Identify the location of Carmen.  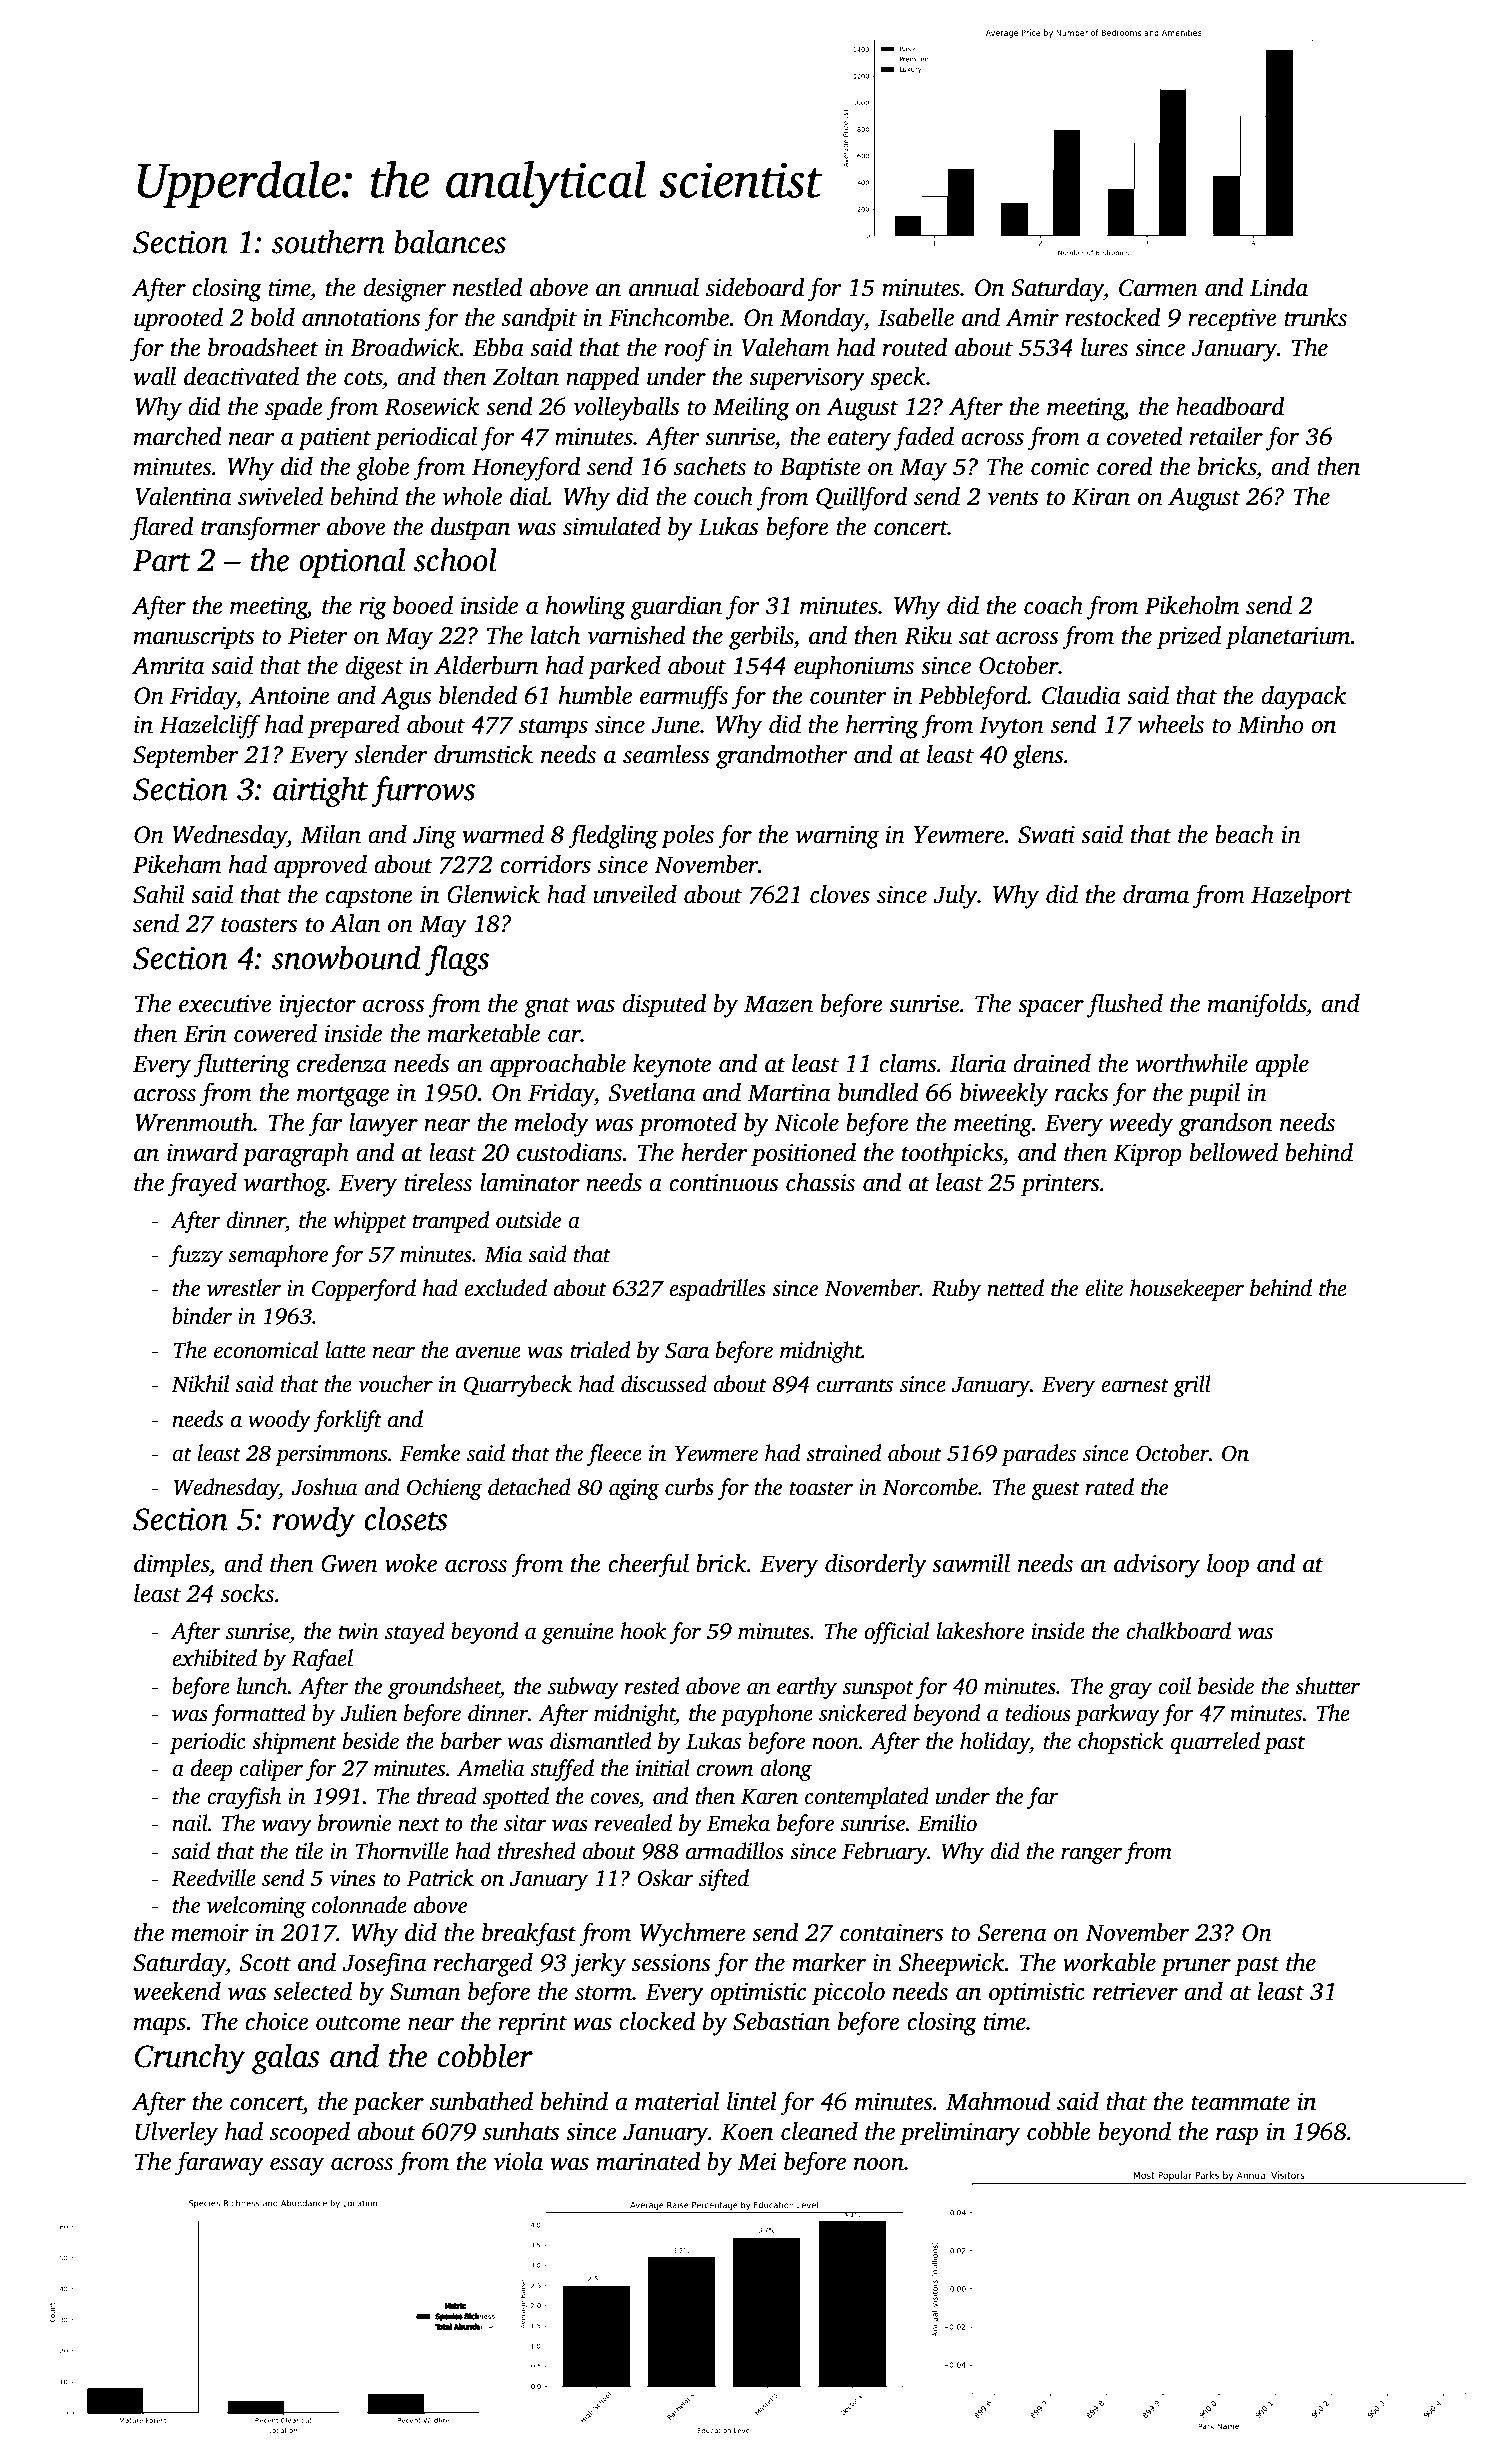
(1158, 288).
